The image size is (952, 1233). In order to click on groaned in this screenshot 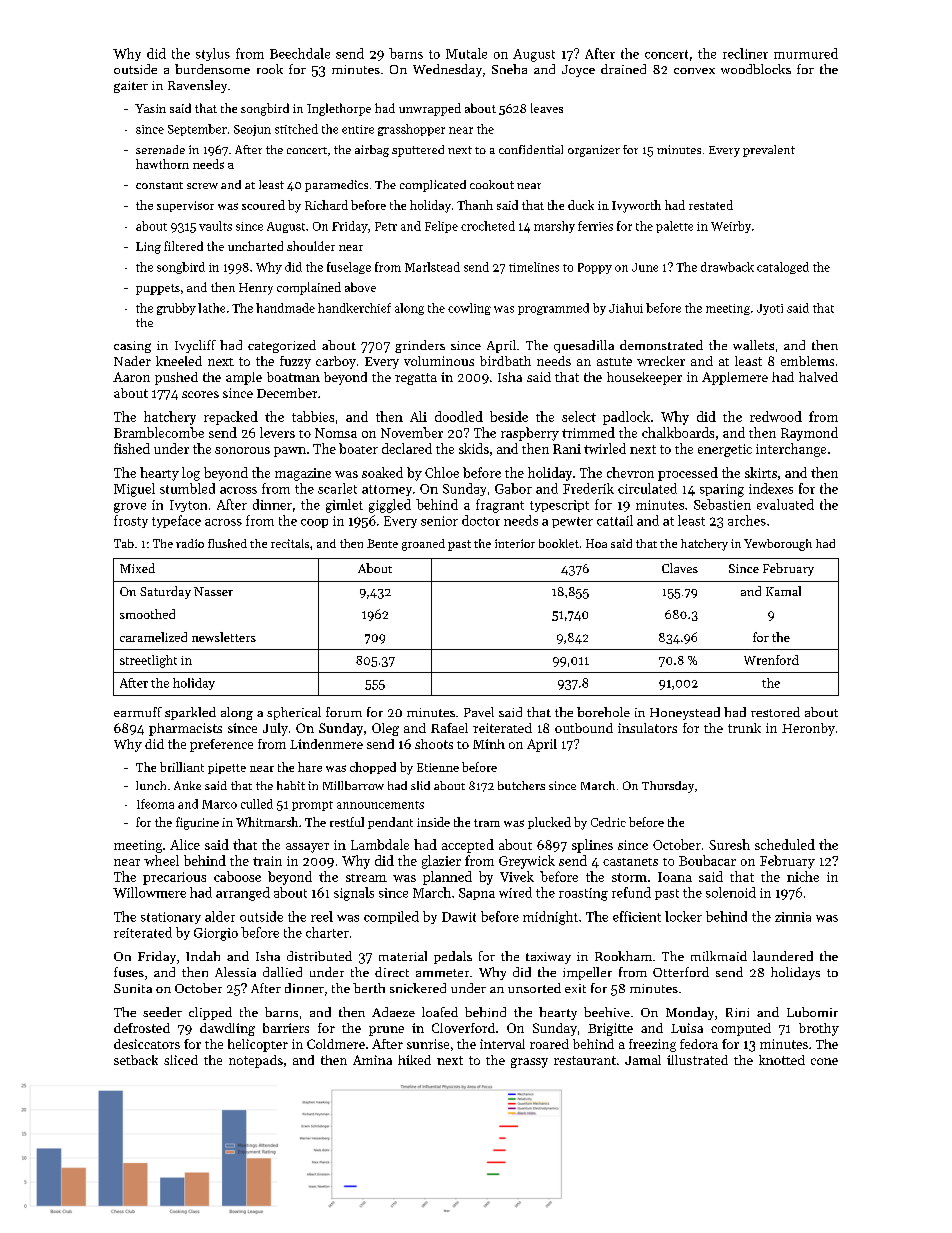, I will do `click(423, 545)`.
